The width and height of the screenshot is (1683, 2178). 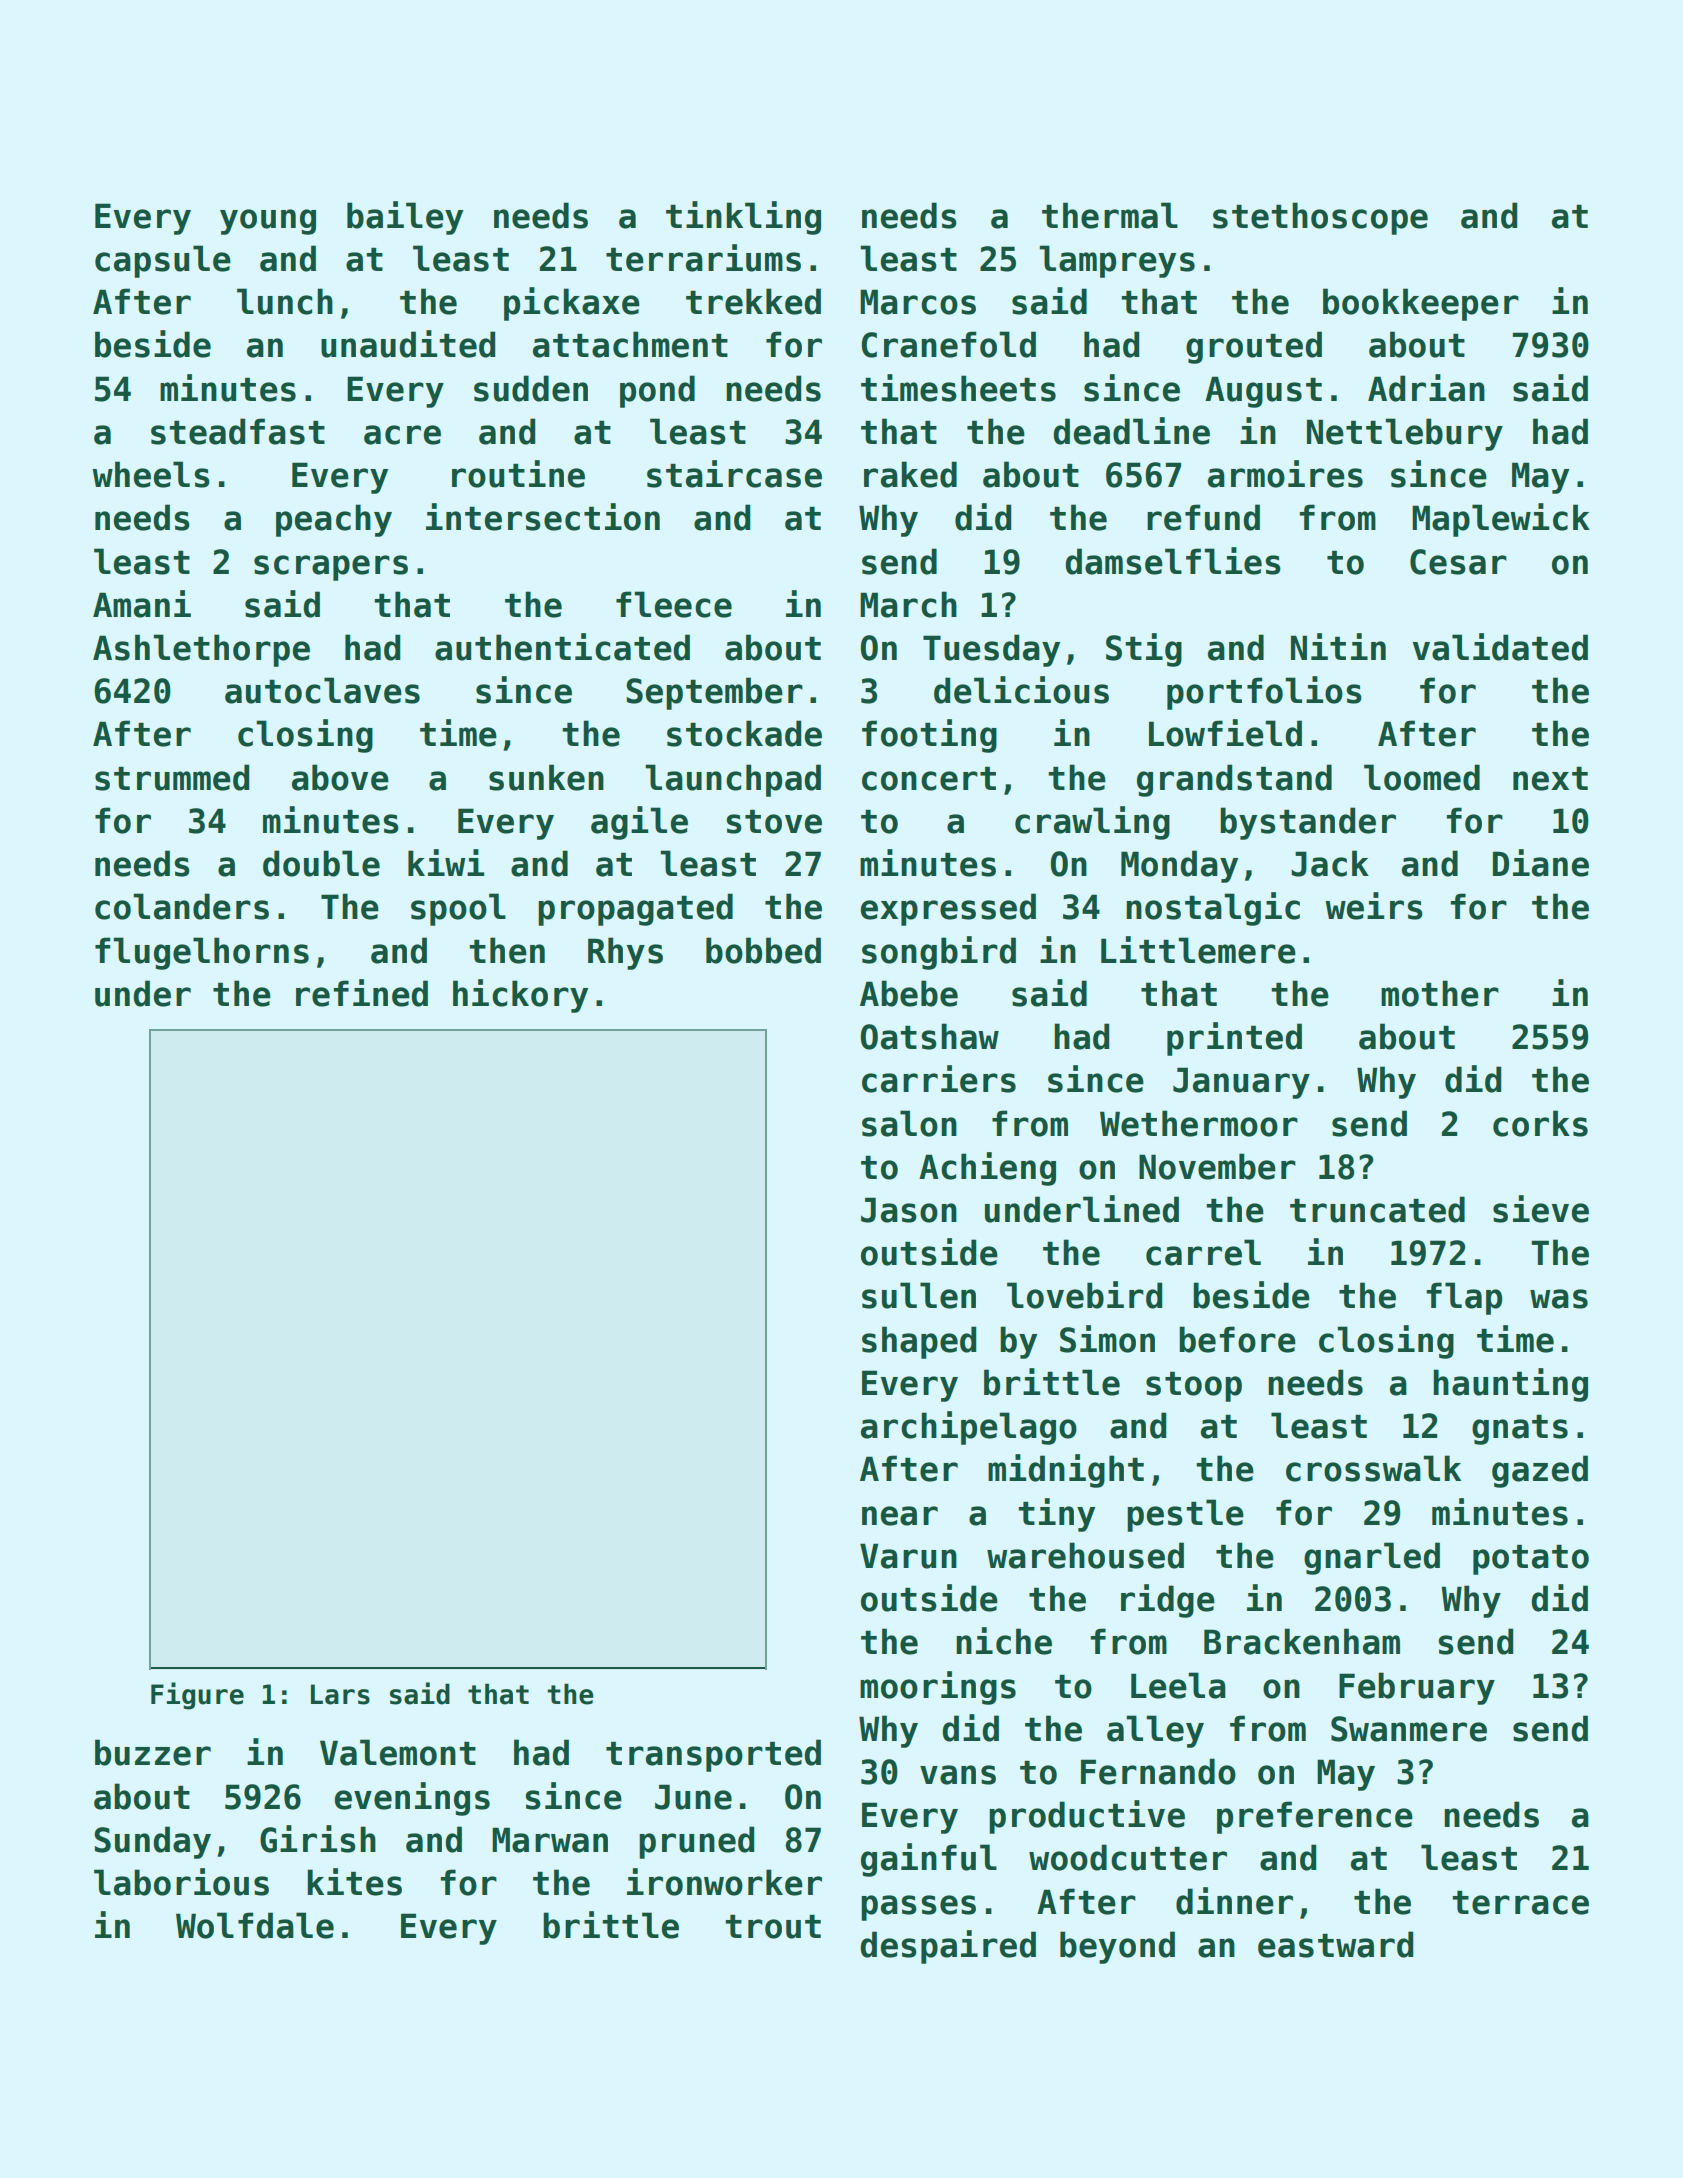 What do you see at coordinates (197, 1696) in the screenshot?
I see `Figure` at bounding box center [197, 1696].
